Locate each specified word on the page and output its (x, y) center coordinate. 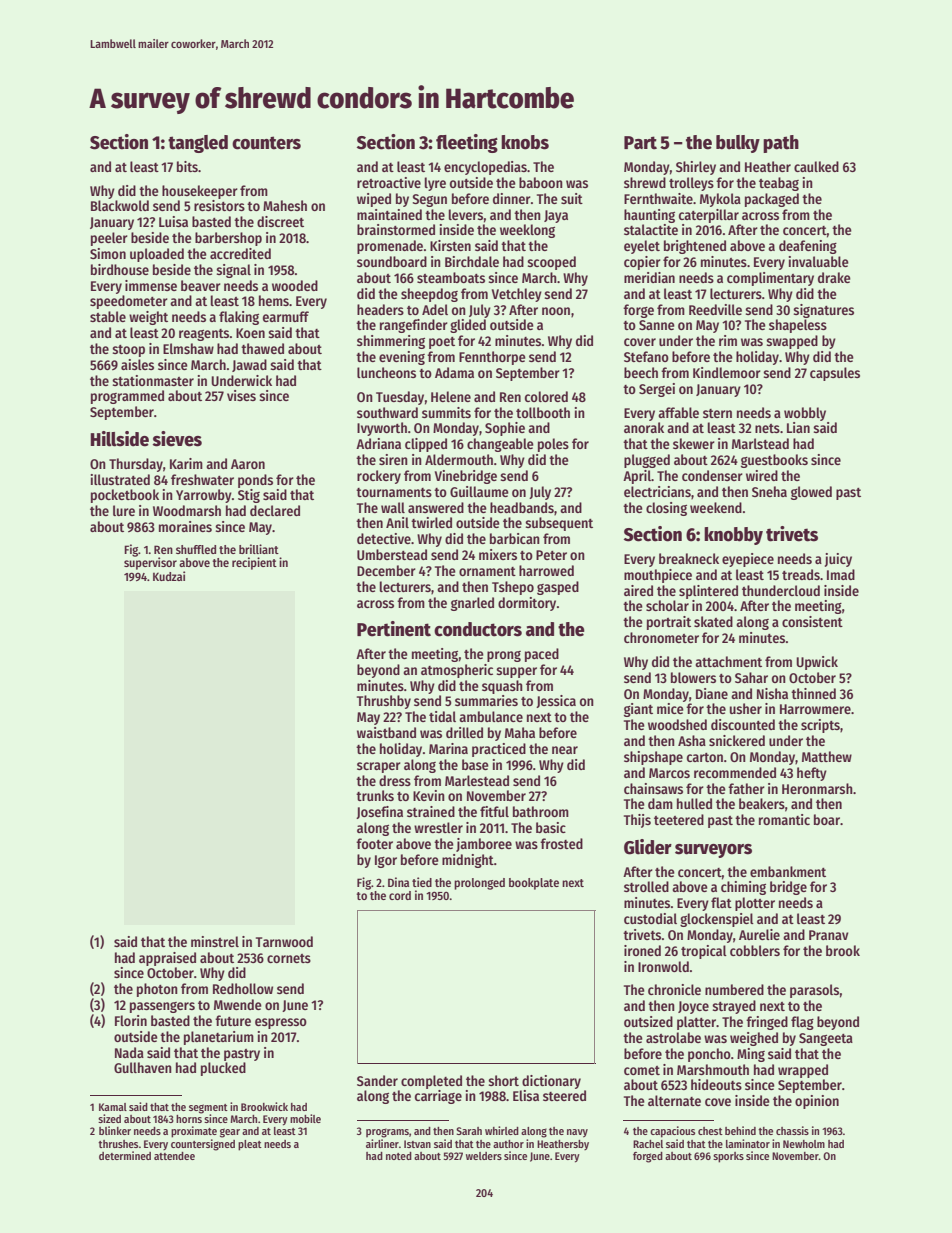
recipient (254, 563)
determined (125, 1155)
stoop (128, 351)
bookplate (534, 884)
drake (834, 277)
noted (399, 1156)
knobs (525, 142)
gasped (558, 588)
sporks (728, 1157)
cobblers (755, 950)
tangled (198, 144)
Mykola (720, 200)
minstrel (215, 941)
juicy (838, 560)
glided (468, 326)
